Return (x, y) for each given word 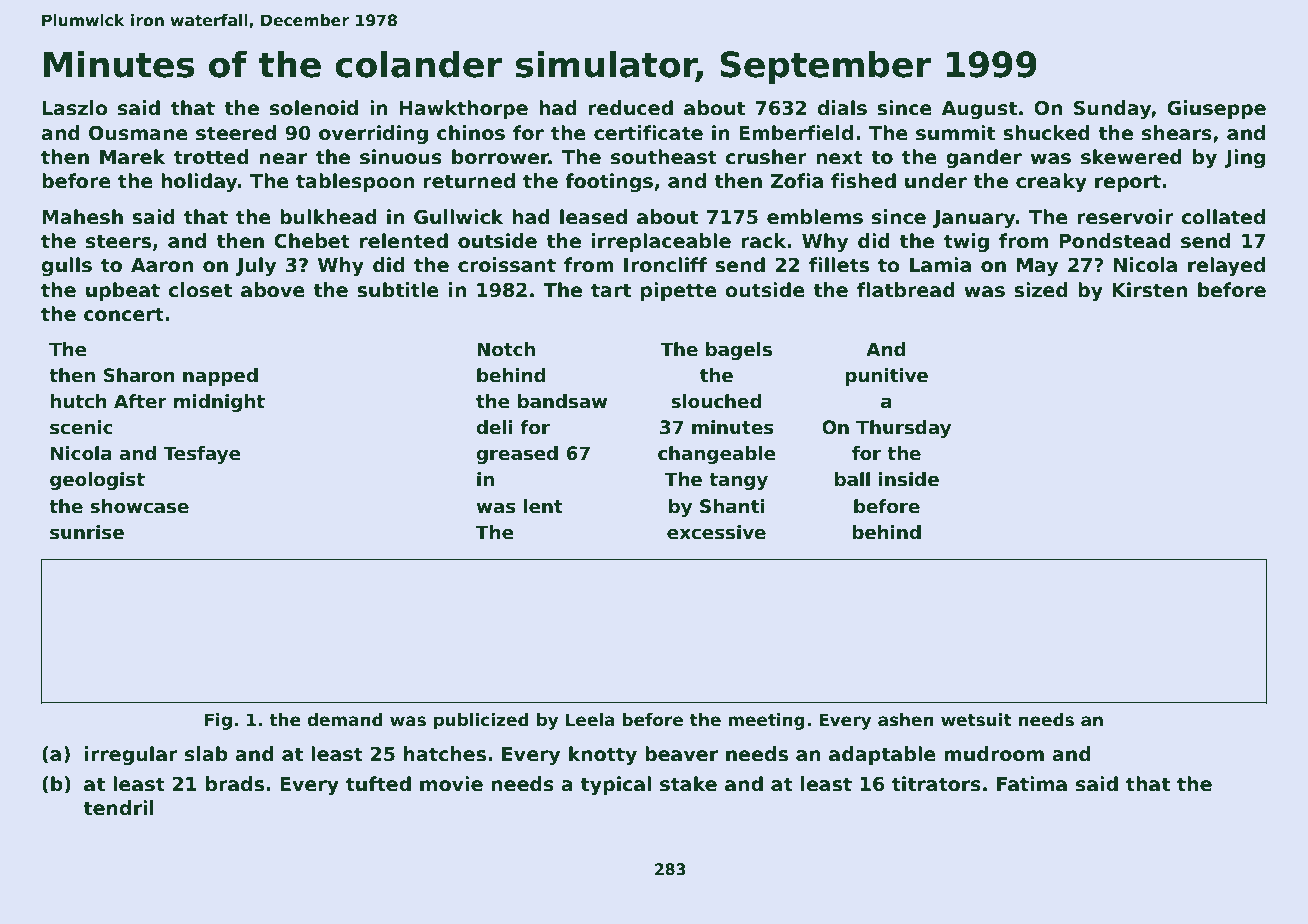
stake (688, 784)
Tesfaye (202, 455)
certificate (648, 133)
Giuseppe (1216, 109)
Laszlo (75, 108)
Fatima (1032, 784)
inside (909, 479)
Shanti (732, 506)
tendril (118, 808)
